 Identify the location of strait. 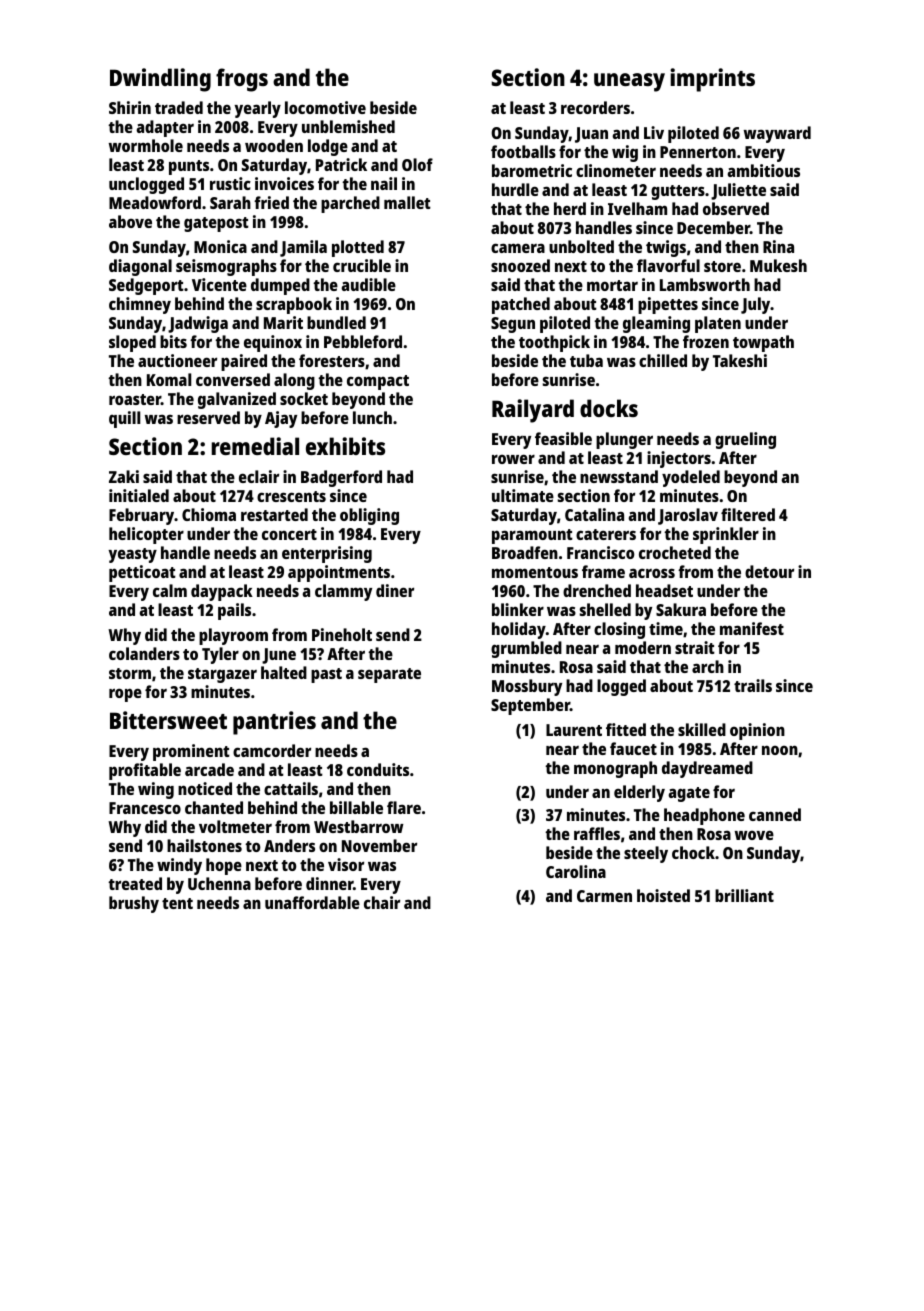
(695, 647).
